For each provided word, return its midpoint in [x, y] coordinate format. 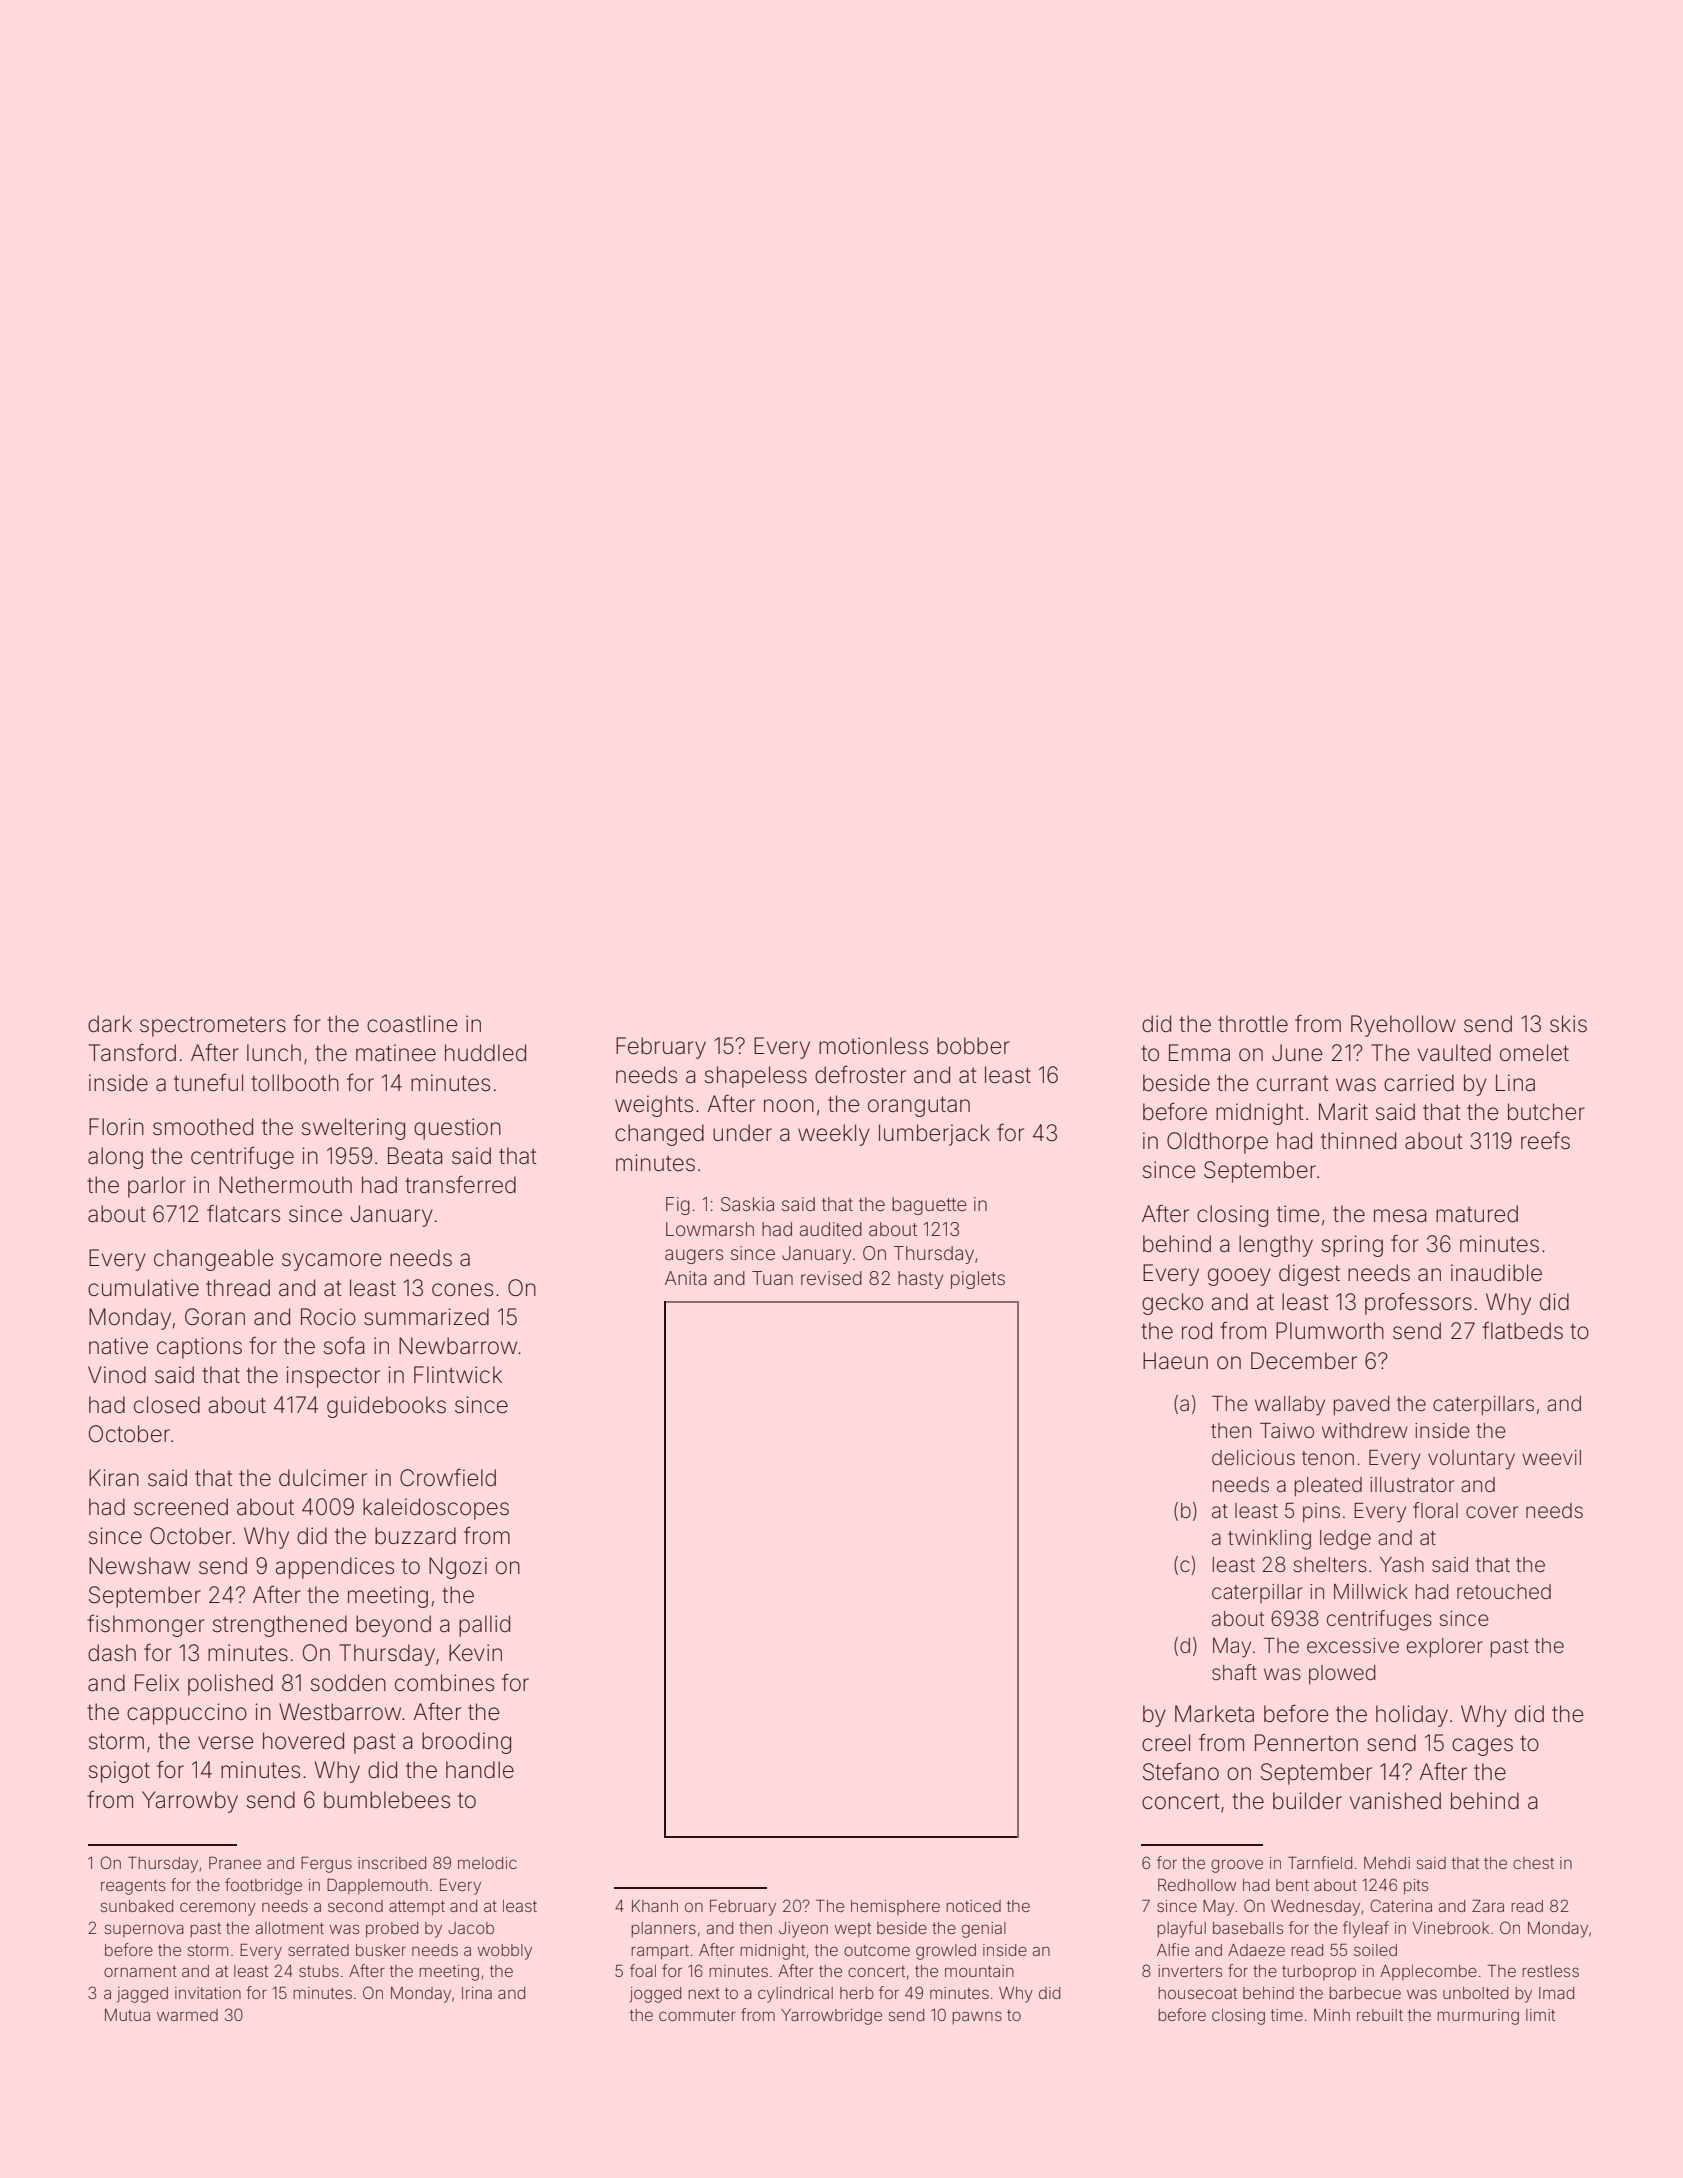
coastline [412, 1024]
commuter [697, 2015]
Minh [1332, 2015]
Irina [477, 1993]
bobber [973, 1046]
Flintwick [458, 1374]
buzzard [415, 1536]
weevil [1551, 1458]
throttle [1253, 1024]
